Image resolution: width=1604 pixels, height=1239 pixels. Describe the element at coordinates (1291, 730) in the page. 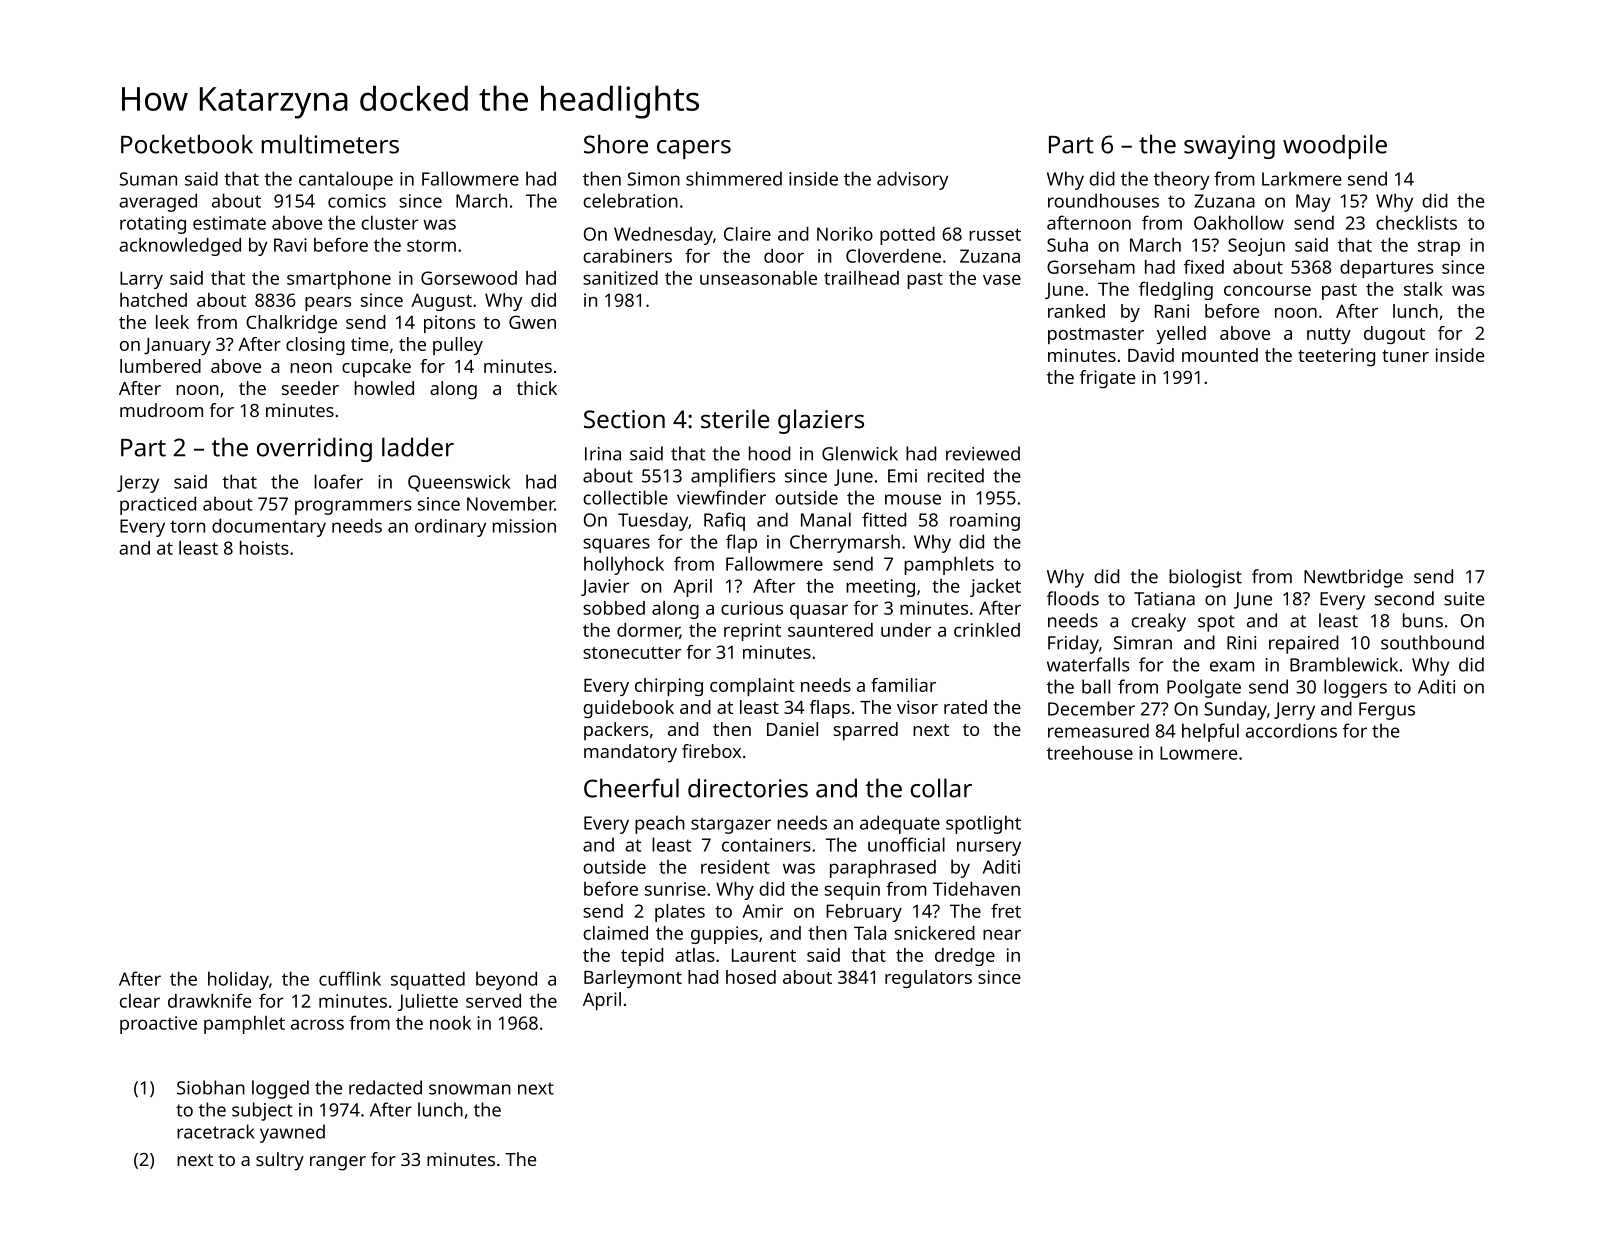

I see `accordions` at that location.
